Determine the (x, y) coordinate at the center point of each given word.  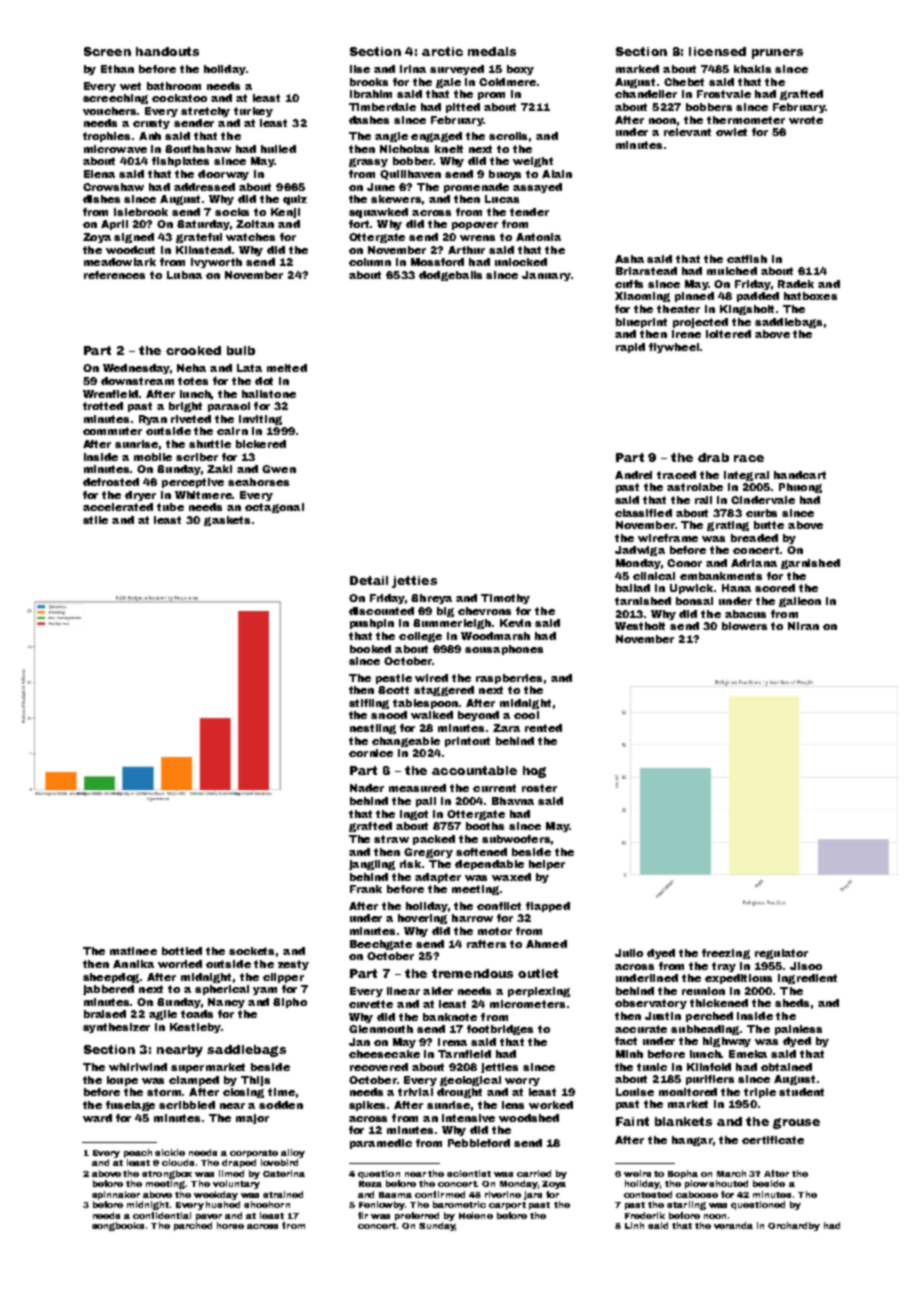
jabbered (108, 990)
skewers (396, 199)
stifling (369, 704)
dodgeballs (450, 276)
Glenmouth (381, 1029)
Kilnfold (709, 1067)
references (114, 275)
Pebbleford (479, 1143)
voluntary (236, 1184)
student (801, 1092)
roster (539, 788)
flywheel (674, 348)
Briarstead (646, 271)
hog (534, 772)
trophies (106, 137)
